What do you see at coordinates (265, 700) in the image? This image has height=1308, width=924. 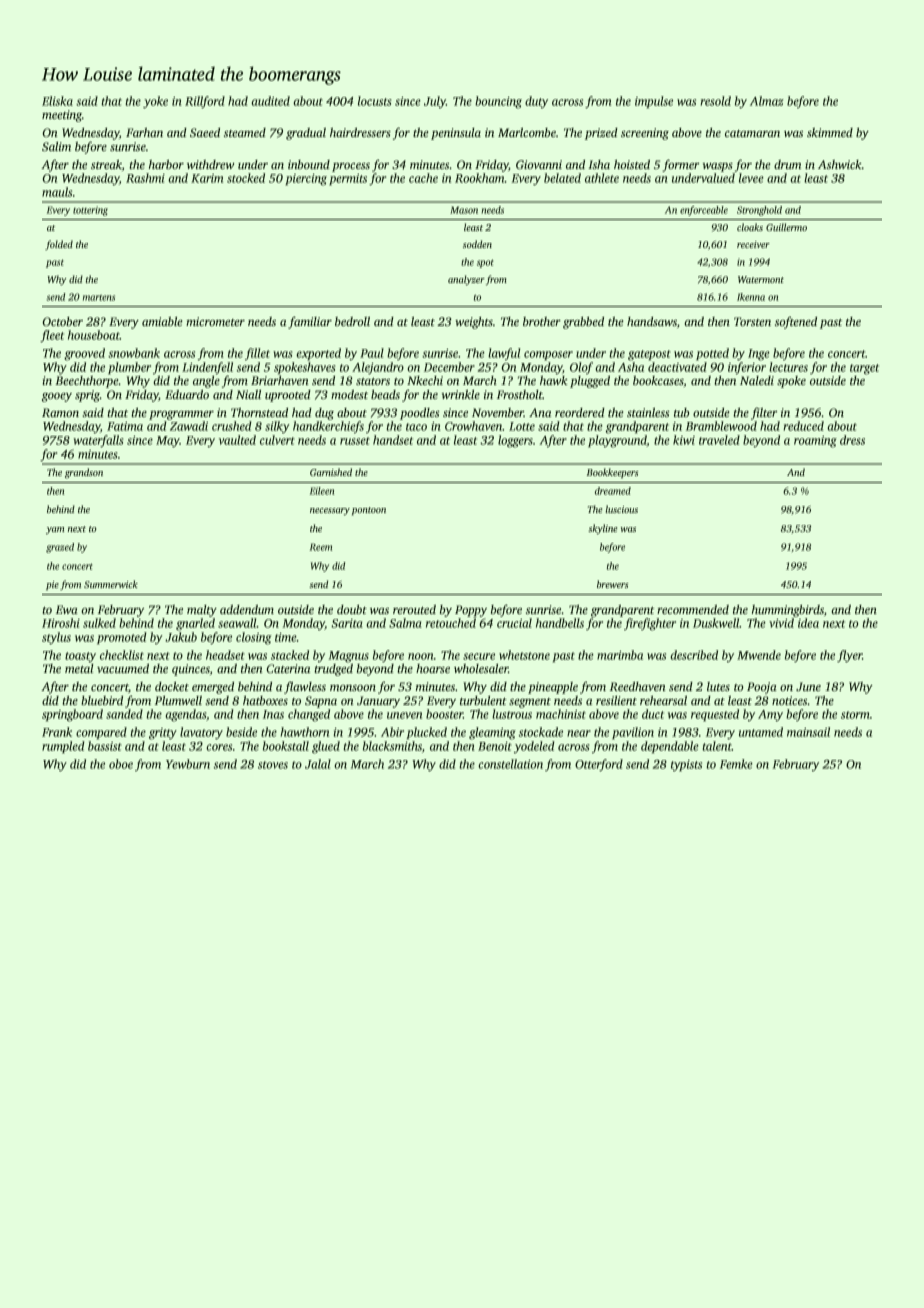 I see `hatboxes` at bounding box center [265, 700].
